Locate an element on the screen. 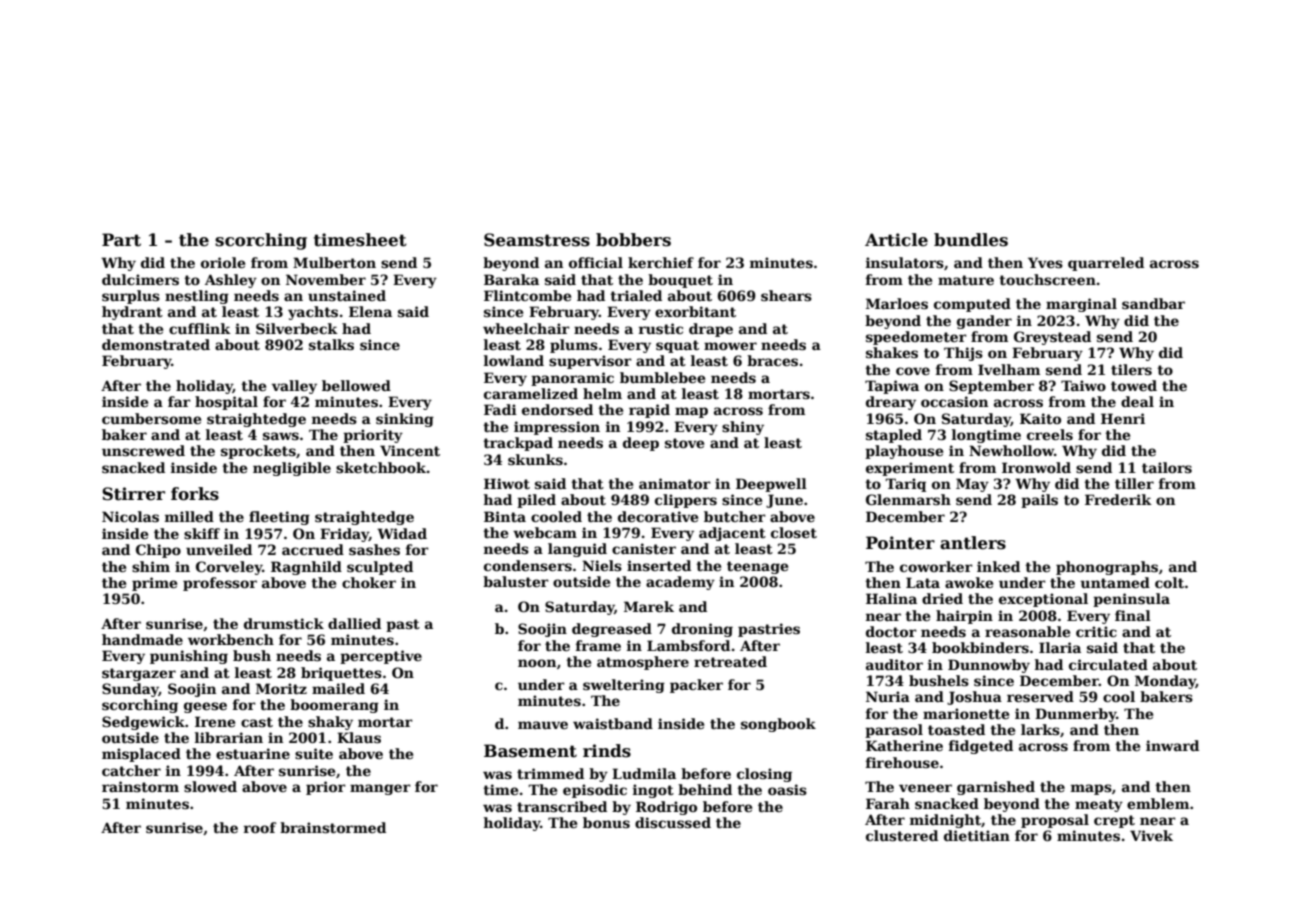 This screenshot has height=924, width=1308. Article is located at coordinates (896, 240).
